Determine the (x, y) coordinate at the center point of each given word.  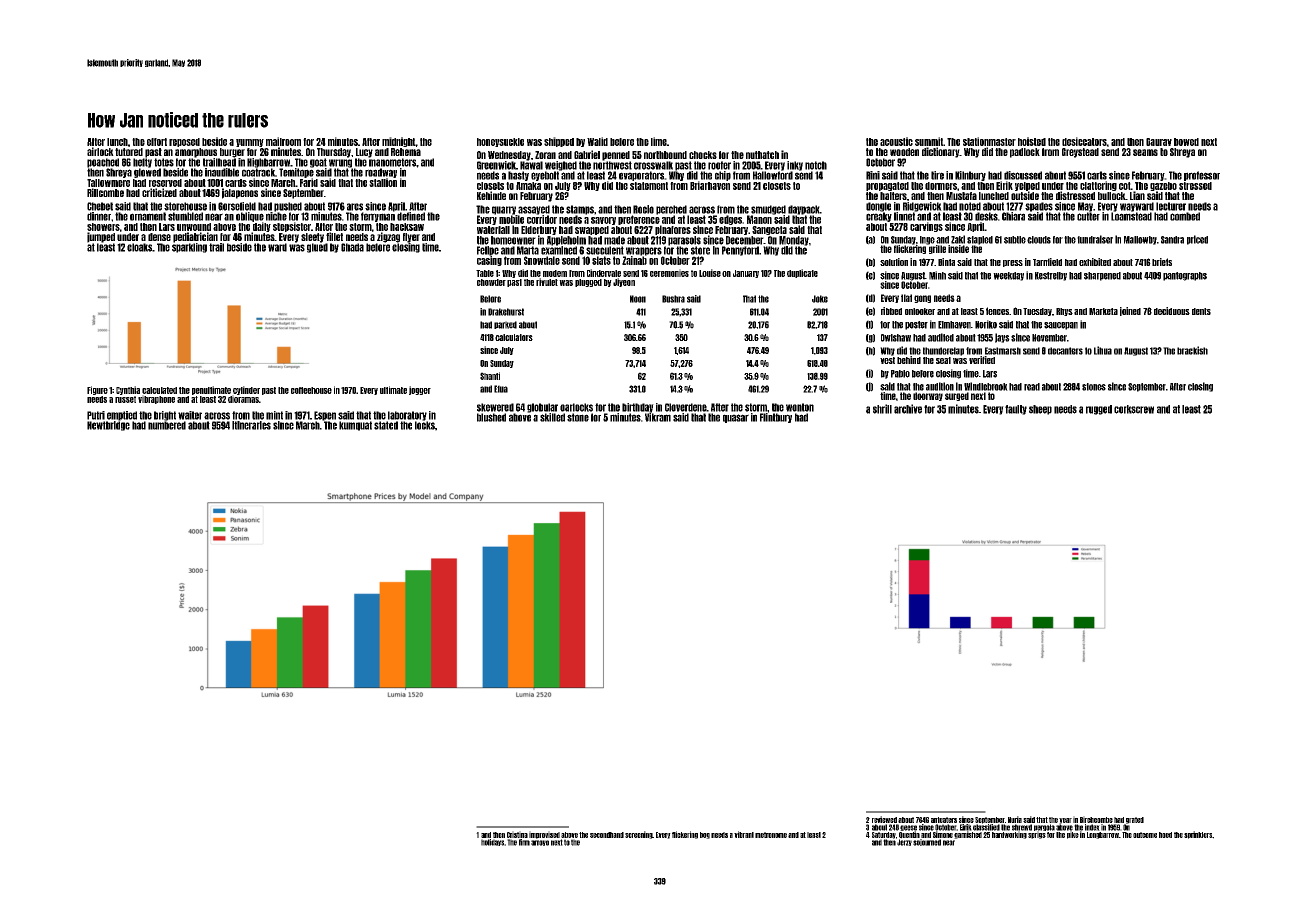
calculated (159, 390)
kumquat (355, 426)
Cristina (517, 834)
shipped (559, 142)
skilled (552, 417)
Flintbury (776, 418)
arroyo (540, 843)
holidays (492, 842)
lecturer (1171, 206)
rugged (1099, 410)
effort (157, 142)
